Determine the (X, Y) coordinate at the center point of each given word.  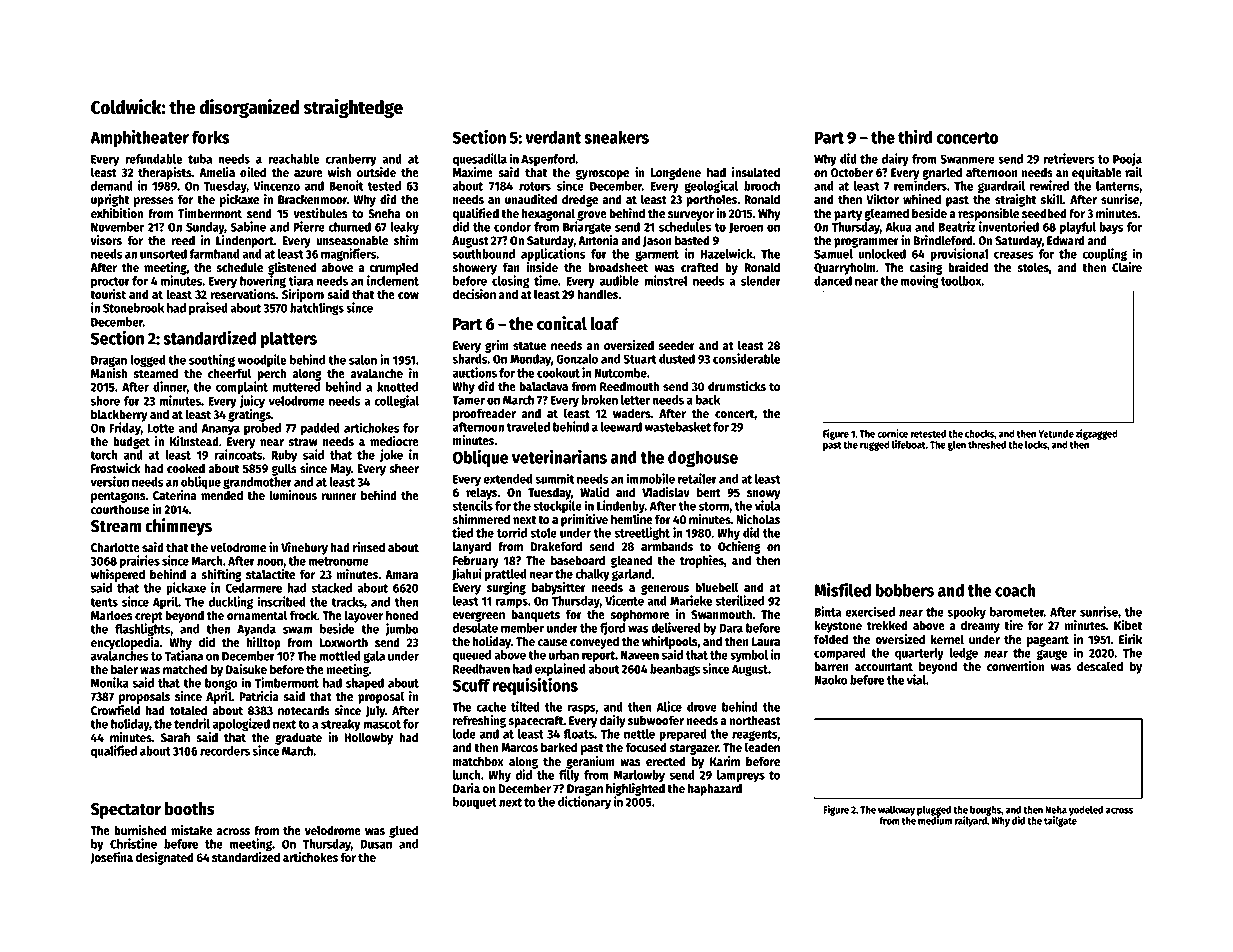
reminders (920, 185)
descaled (1100, 666)
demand (112, 186)
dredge (580, 200)
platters (289, 339)
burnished (140, 830)
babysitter (559, 588)
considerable (746, 358)
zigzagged (1096, 434)
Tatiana (184, 655)
